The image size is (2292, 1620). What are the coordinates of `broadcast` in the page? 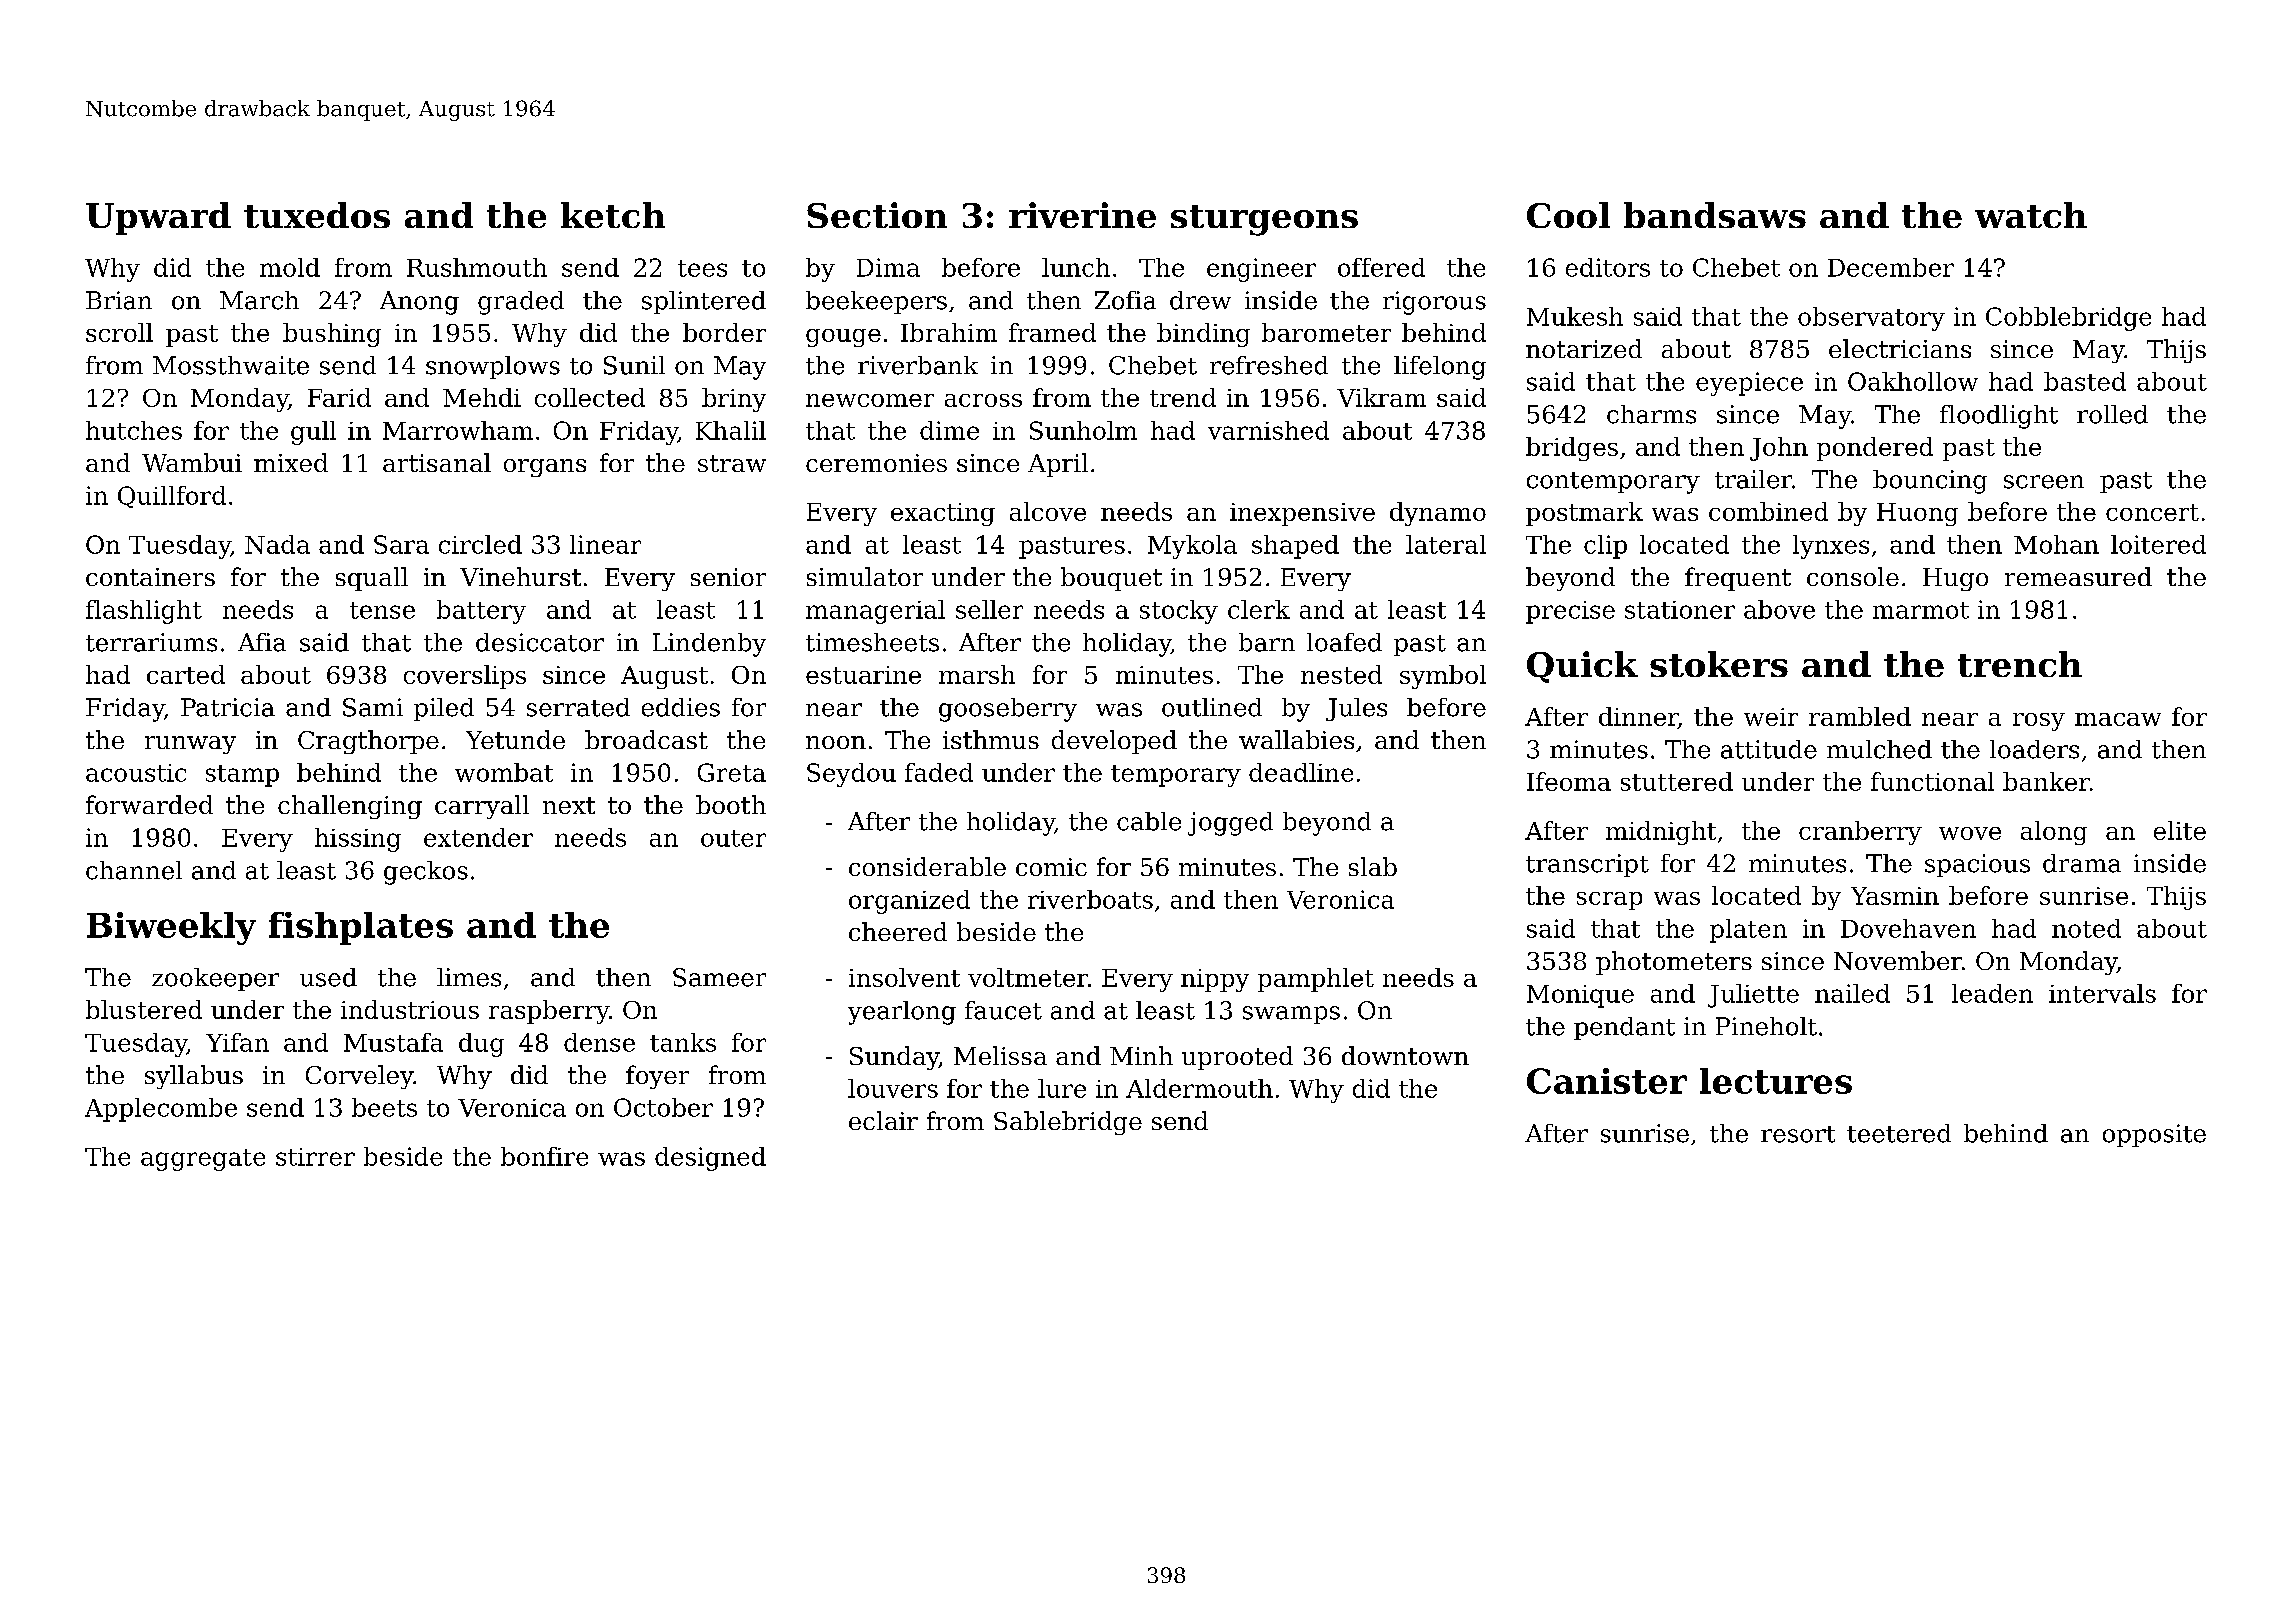 It's located at (646, 739).
